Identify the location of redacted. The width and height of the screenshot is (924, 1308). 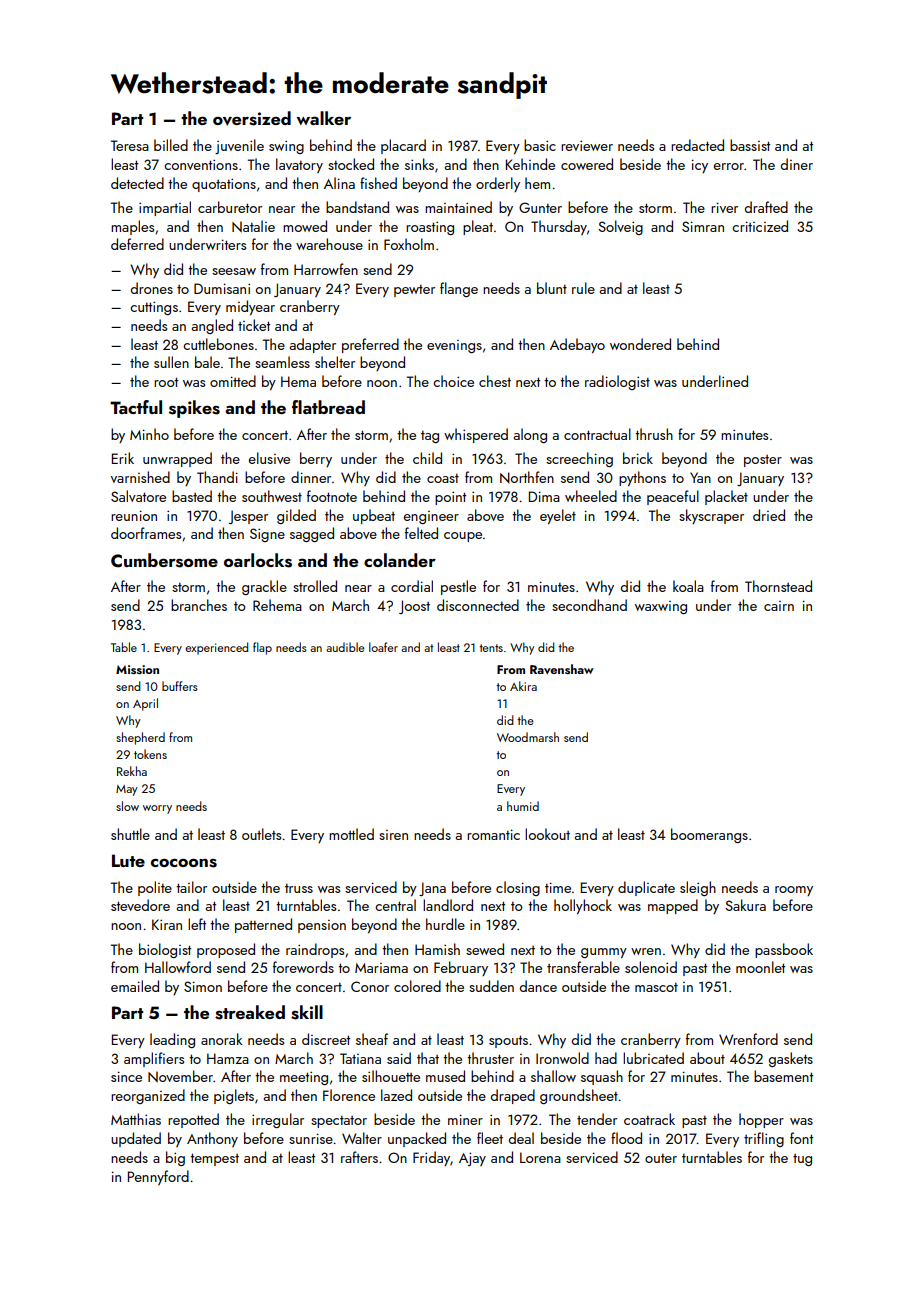
(697, 145).
